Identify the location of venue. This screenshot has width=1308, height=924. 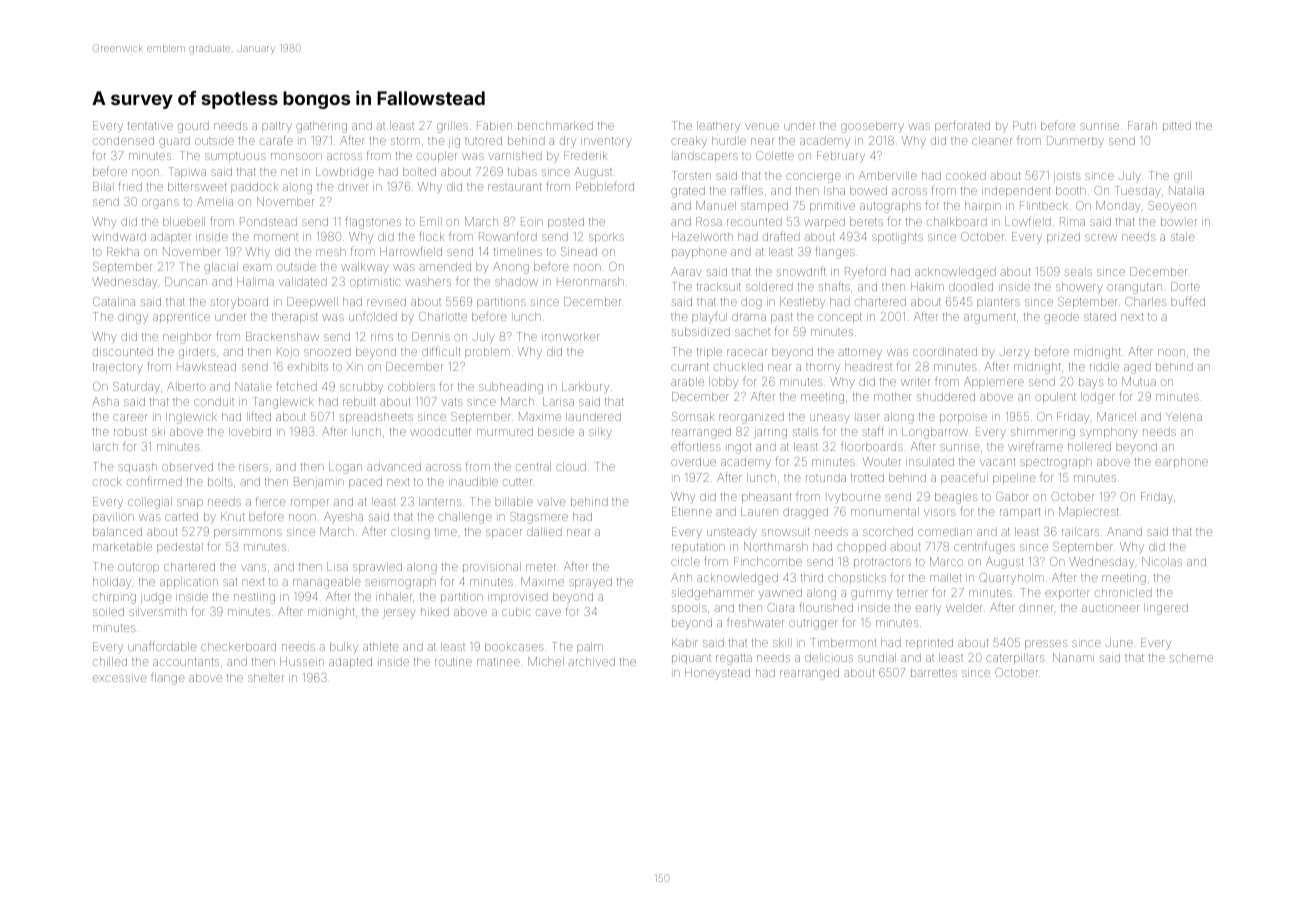
(762, 126).
